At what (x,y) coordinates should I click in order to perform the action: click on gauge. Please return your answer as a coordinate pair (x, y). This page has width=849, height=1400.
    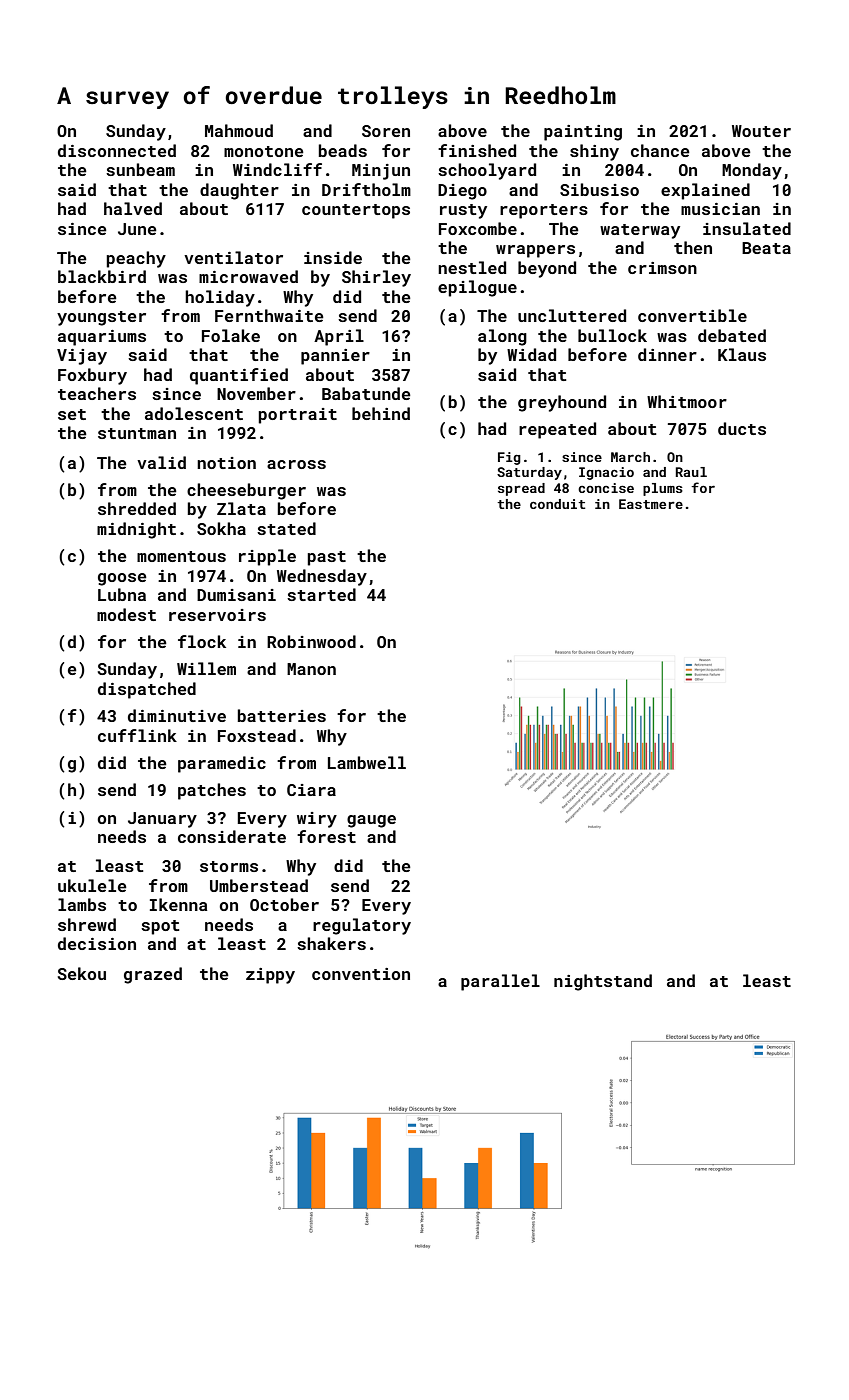
    Looking at the image, I should click on (371, 821).
